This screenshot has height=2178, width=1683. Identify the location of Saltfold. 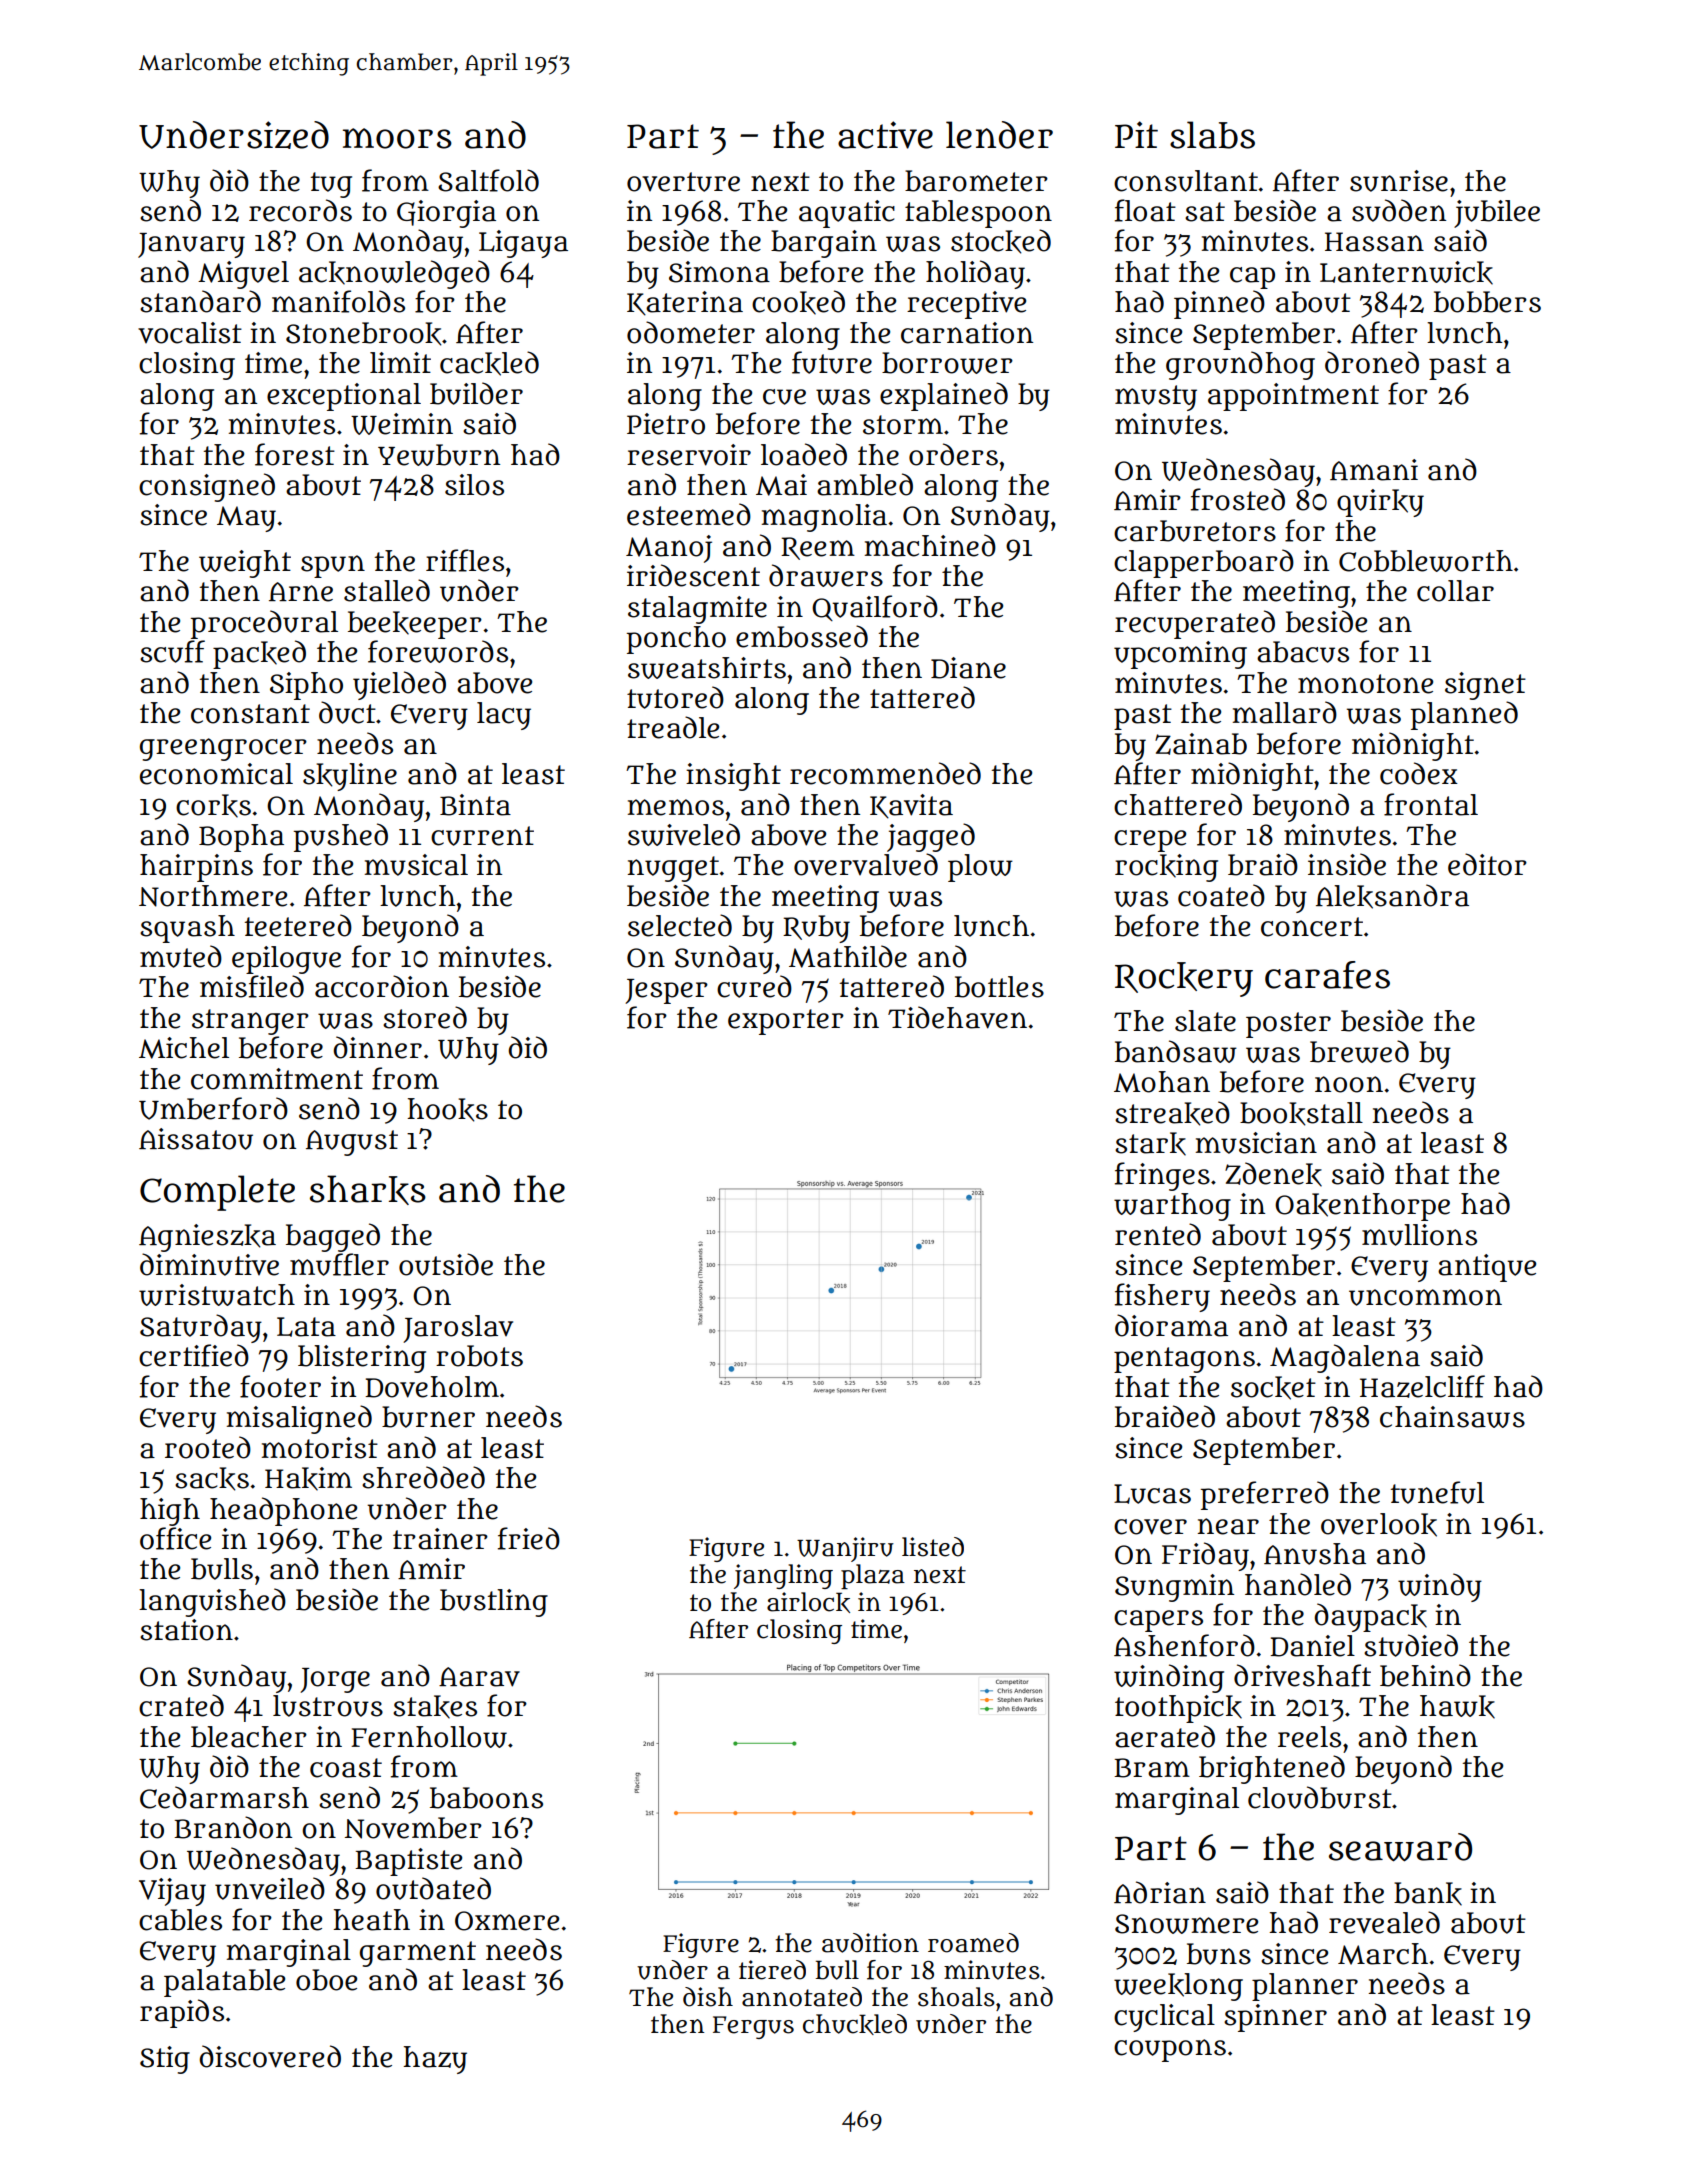
(488, 180).
